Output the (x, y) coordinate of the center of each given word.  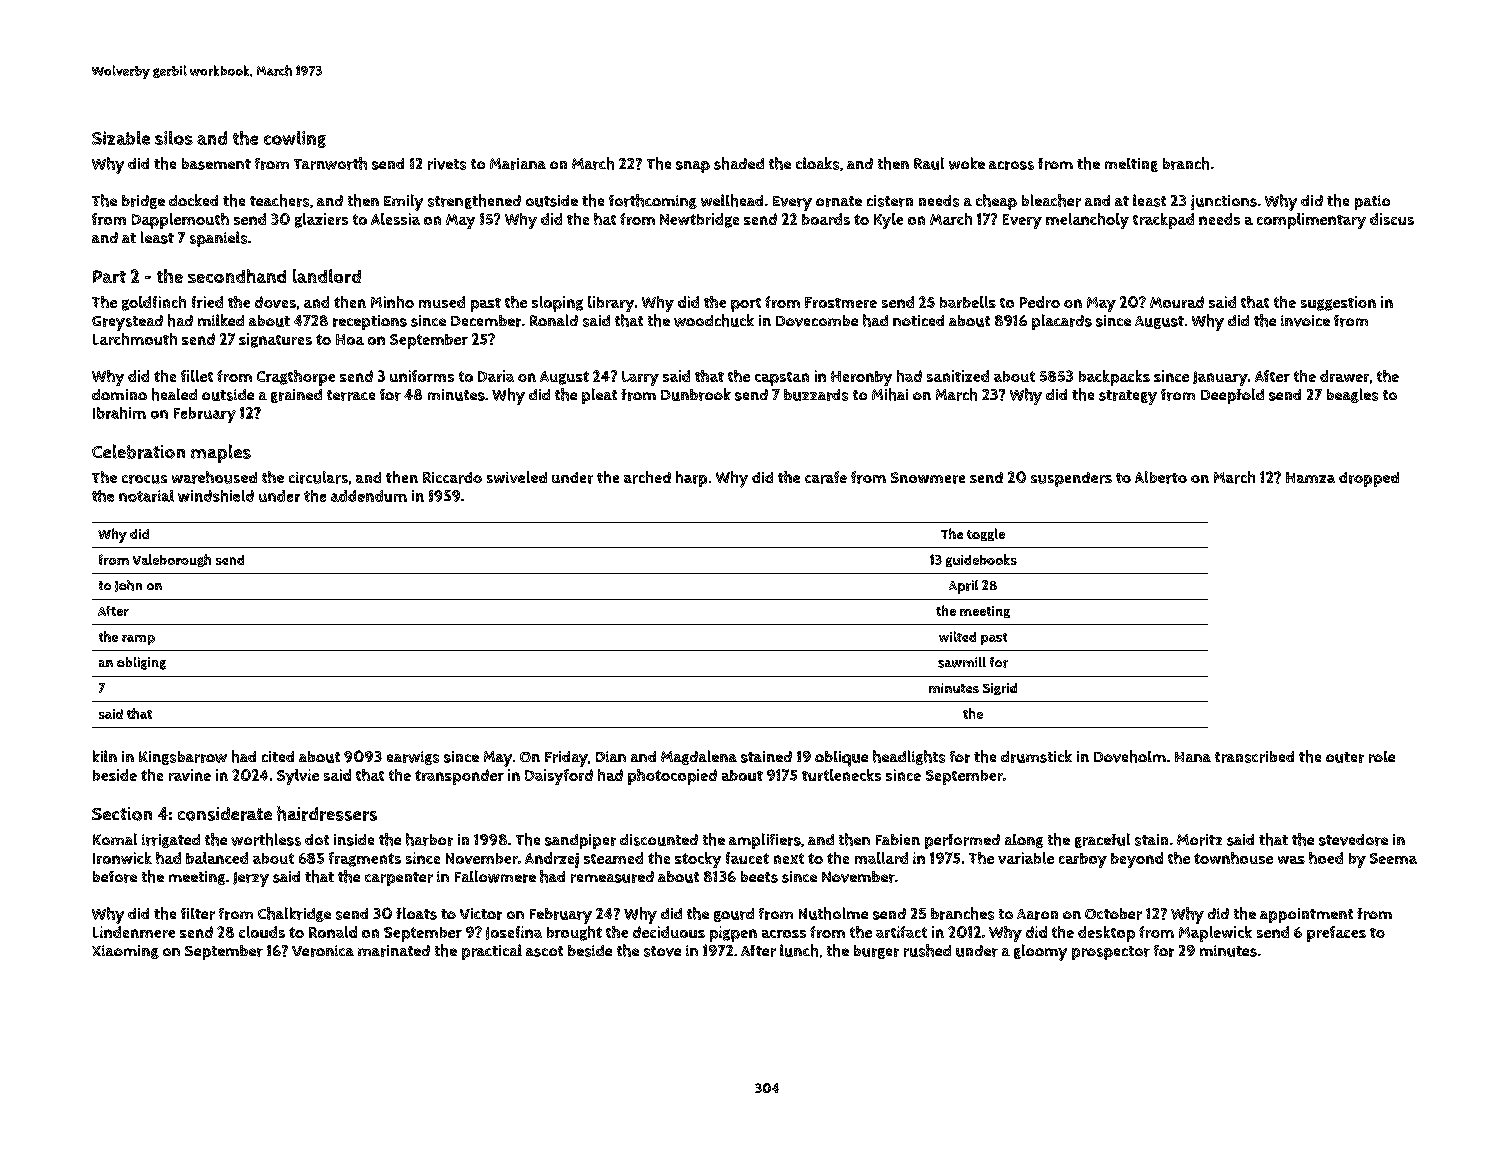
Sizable (121, 138)
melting (1131, 165)
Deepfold (1232, 396)
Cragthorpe (296, 378)
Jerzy (251, 879)
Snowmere (928, 478)
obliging (141, 663)
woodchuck (714, 320)
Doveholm (1130, 756)
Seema (1393, 858)
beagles (1352, 395)
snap (693, 167)
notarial (146, 496)
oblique (841, 759)
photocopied (672, 777)
